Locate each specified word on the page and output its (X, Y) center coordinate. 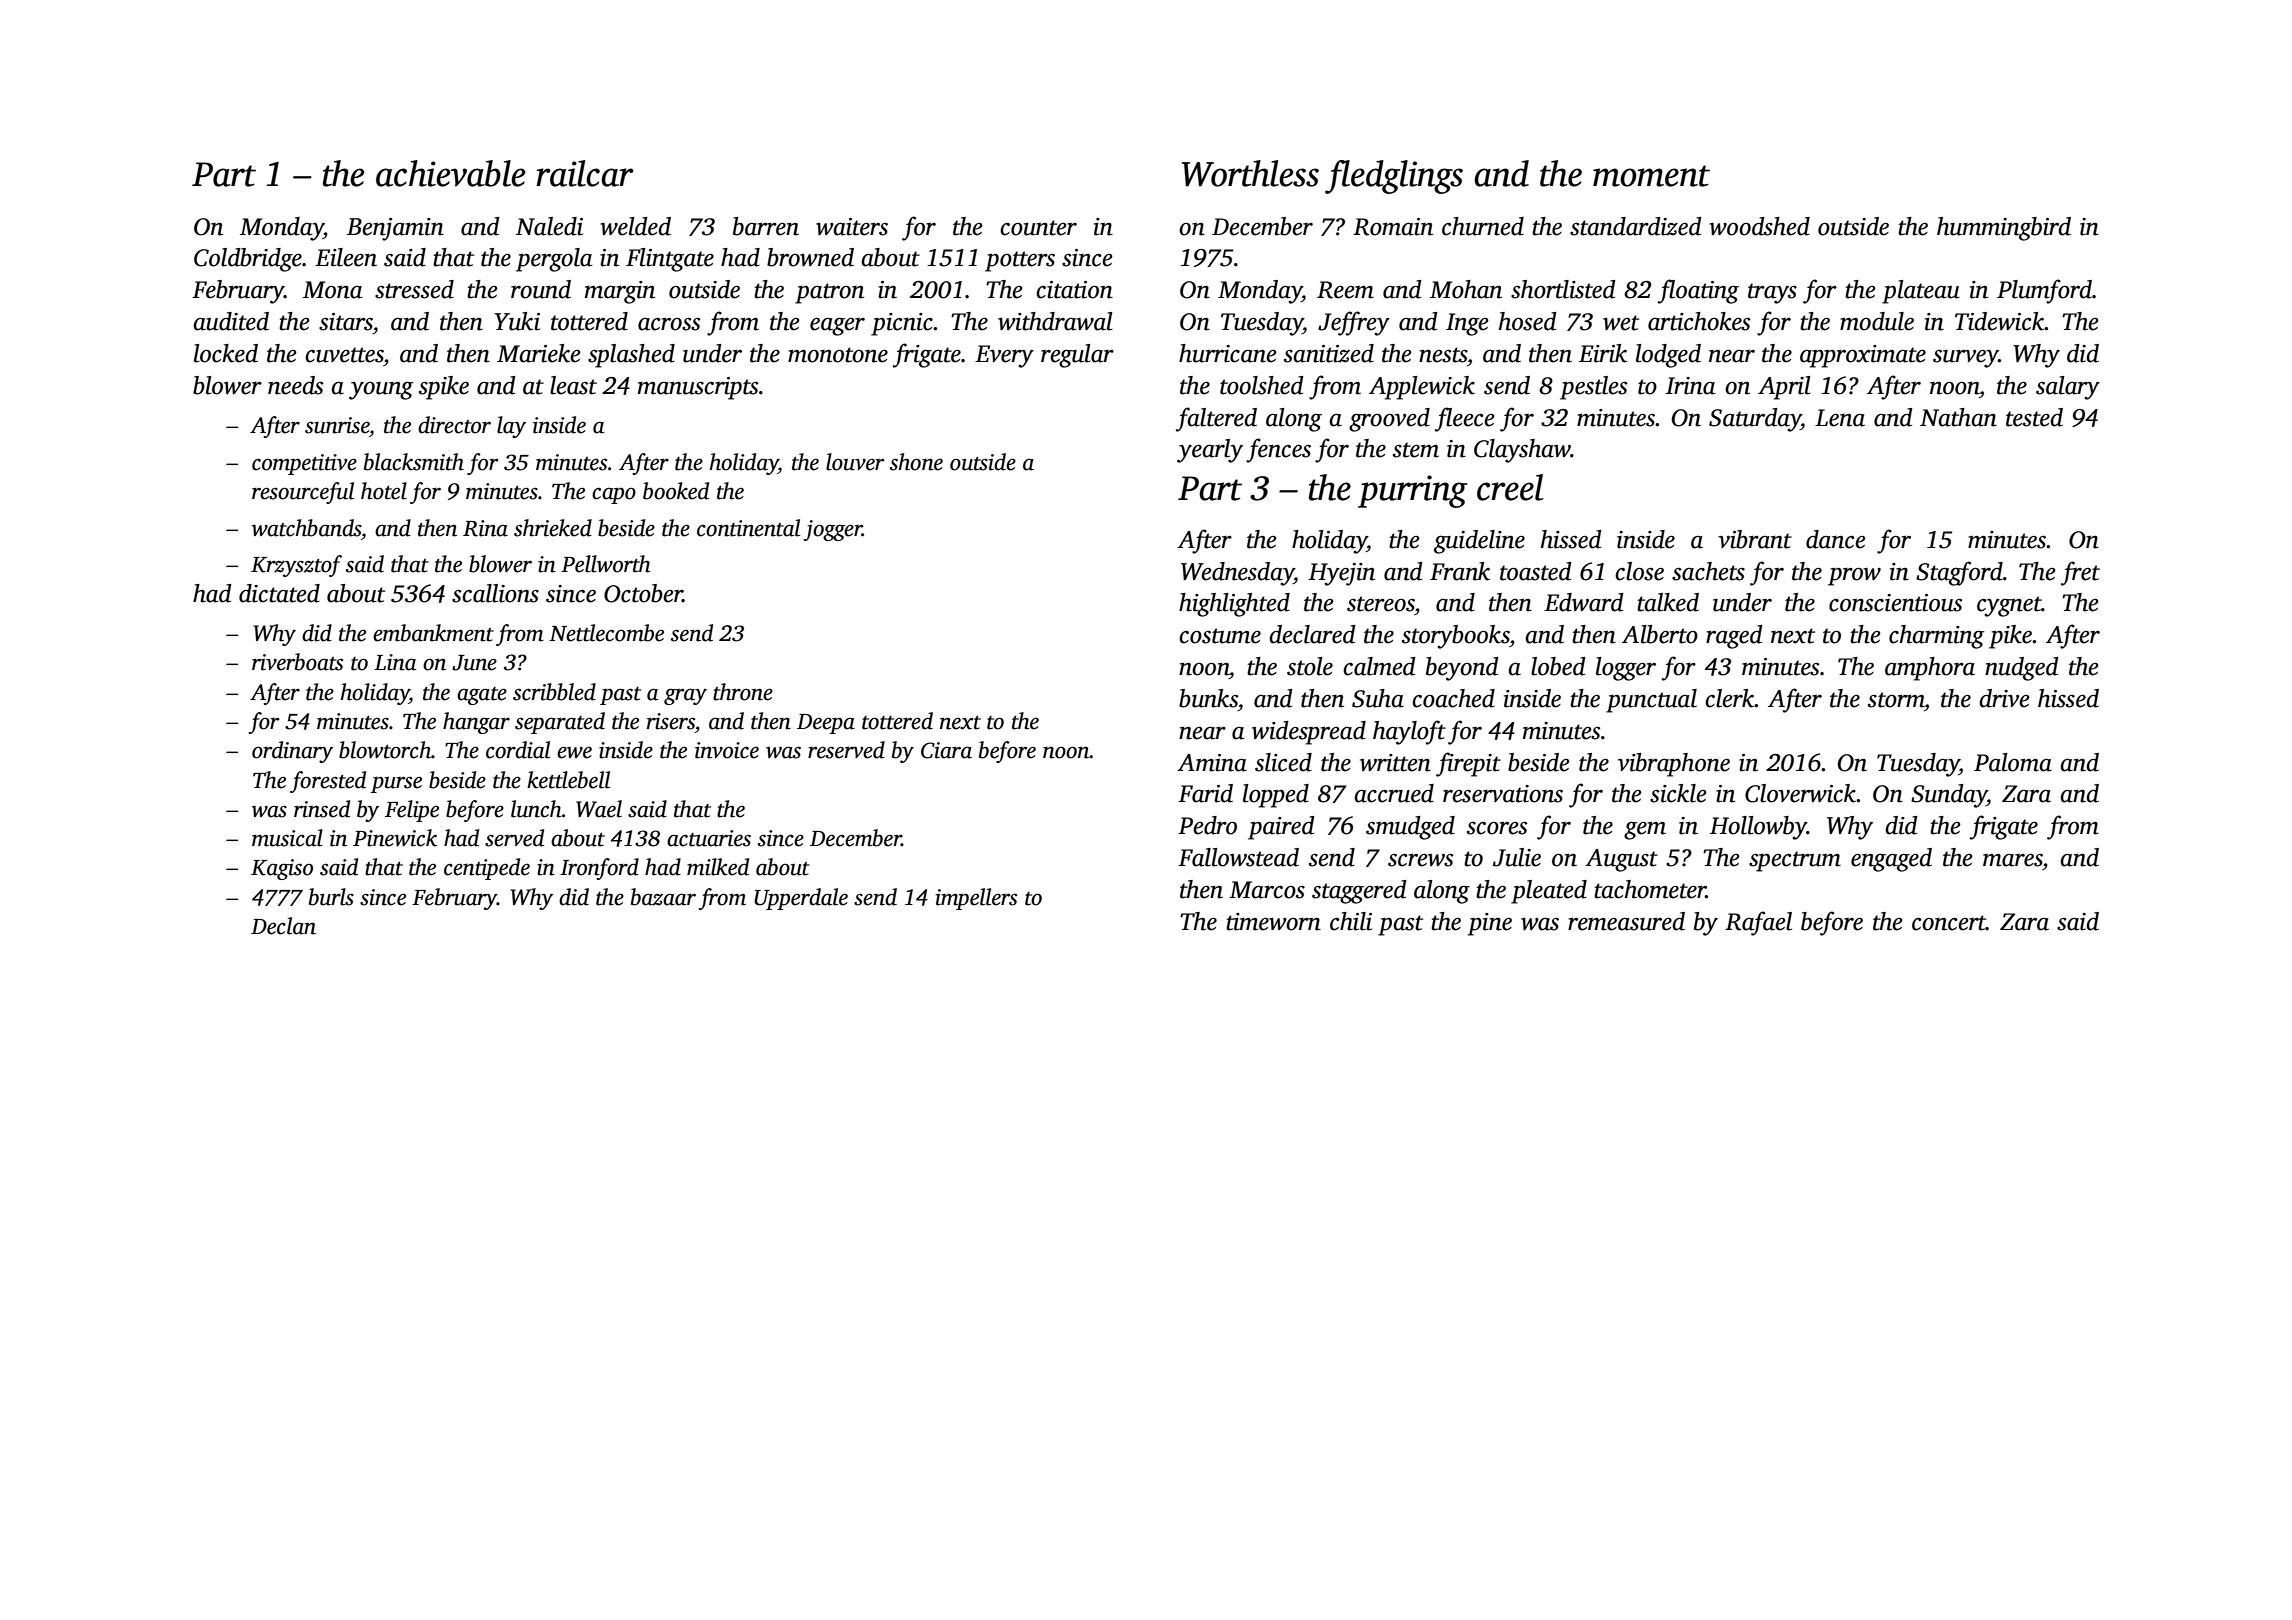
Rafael (1758, 923)
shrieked (553, 528)
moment (1651, 176)
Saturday (1755, 420)
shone (916, 462)
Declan (283, 926)
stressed (414, 289)
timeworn (1273, 922)
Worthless (1250, 173)
